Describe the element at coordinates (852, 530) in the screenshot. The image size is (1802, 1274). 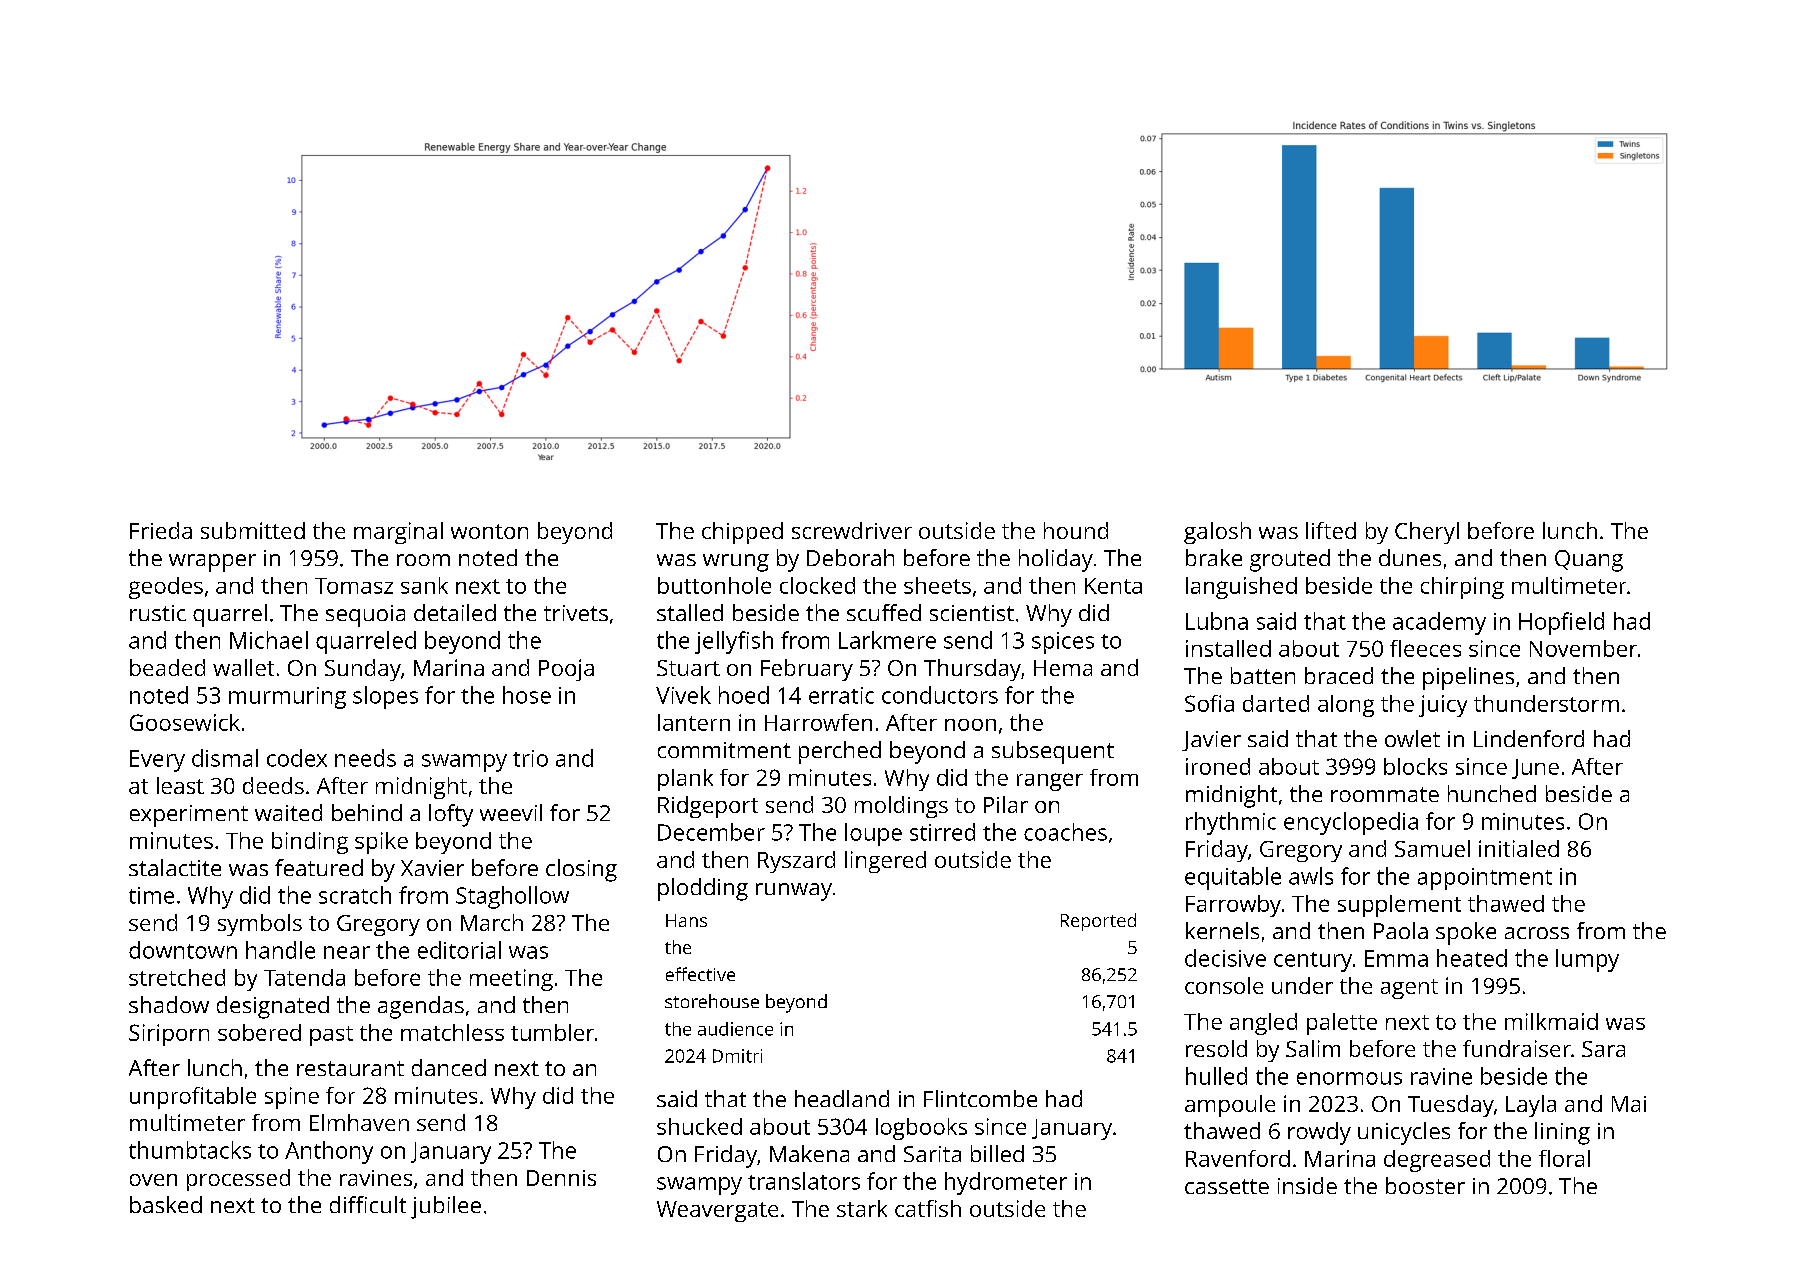
I see `screwdriver` at that location.
